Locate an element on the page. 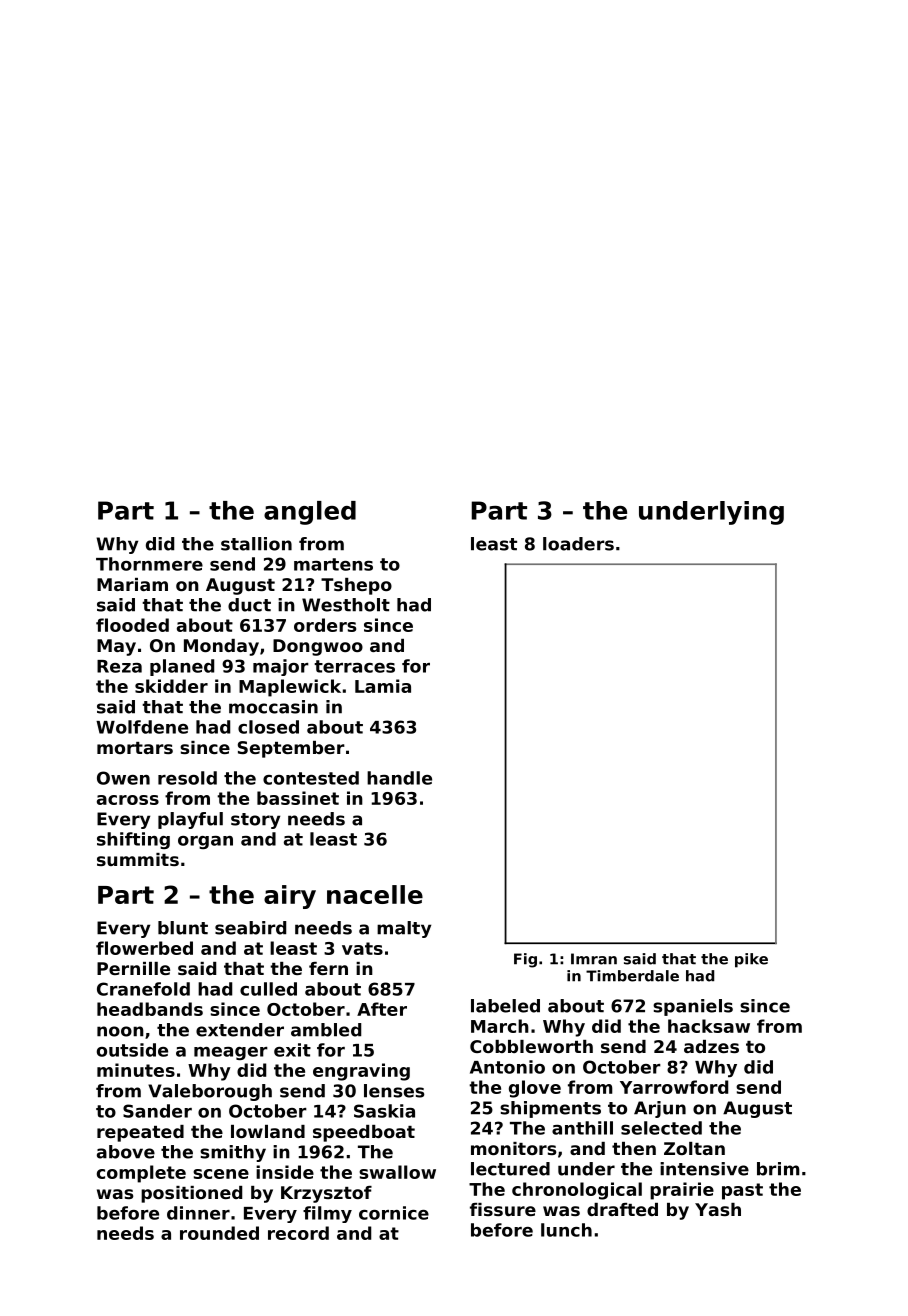  loaders is located at coordinates (578, 544).
